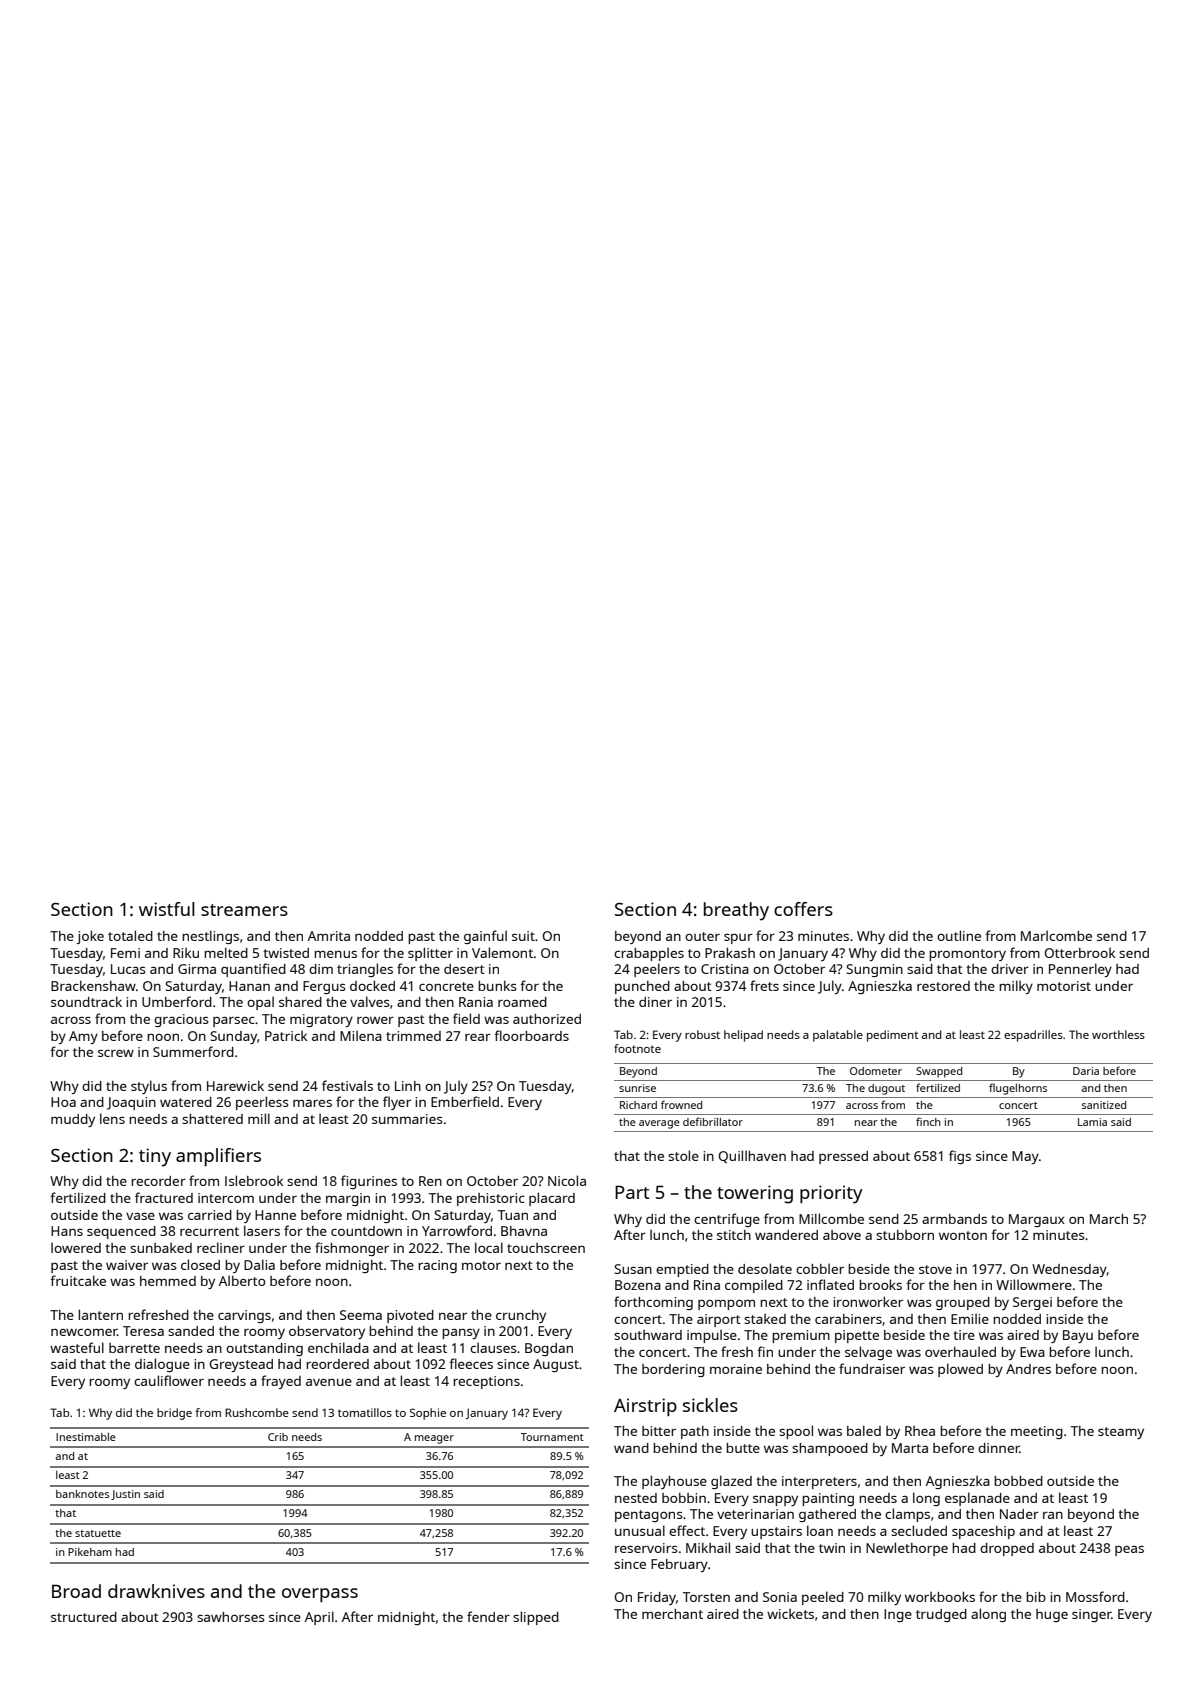  What do you see at coordinates (488, 1616) in the page?
I see `fender` at bounding box center [488, 1616].
